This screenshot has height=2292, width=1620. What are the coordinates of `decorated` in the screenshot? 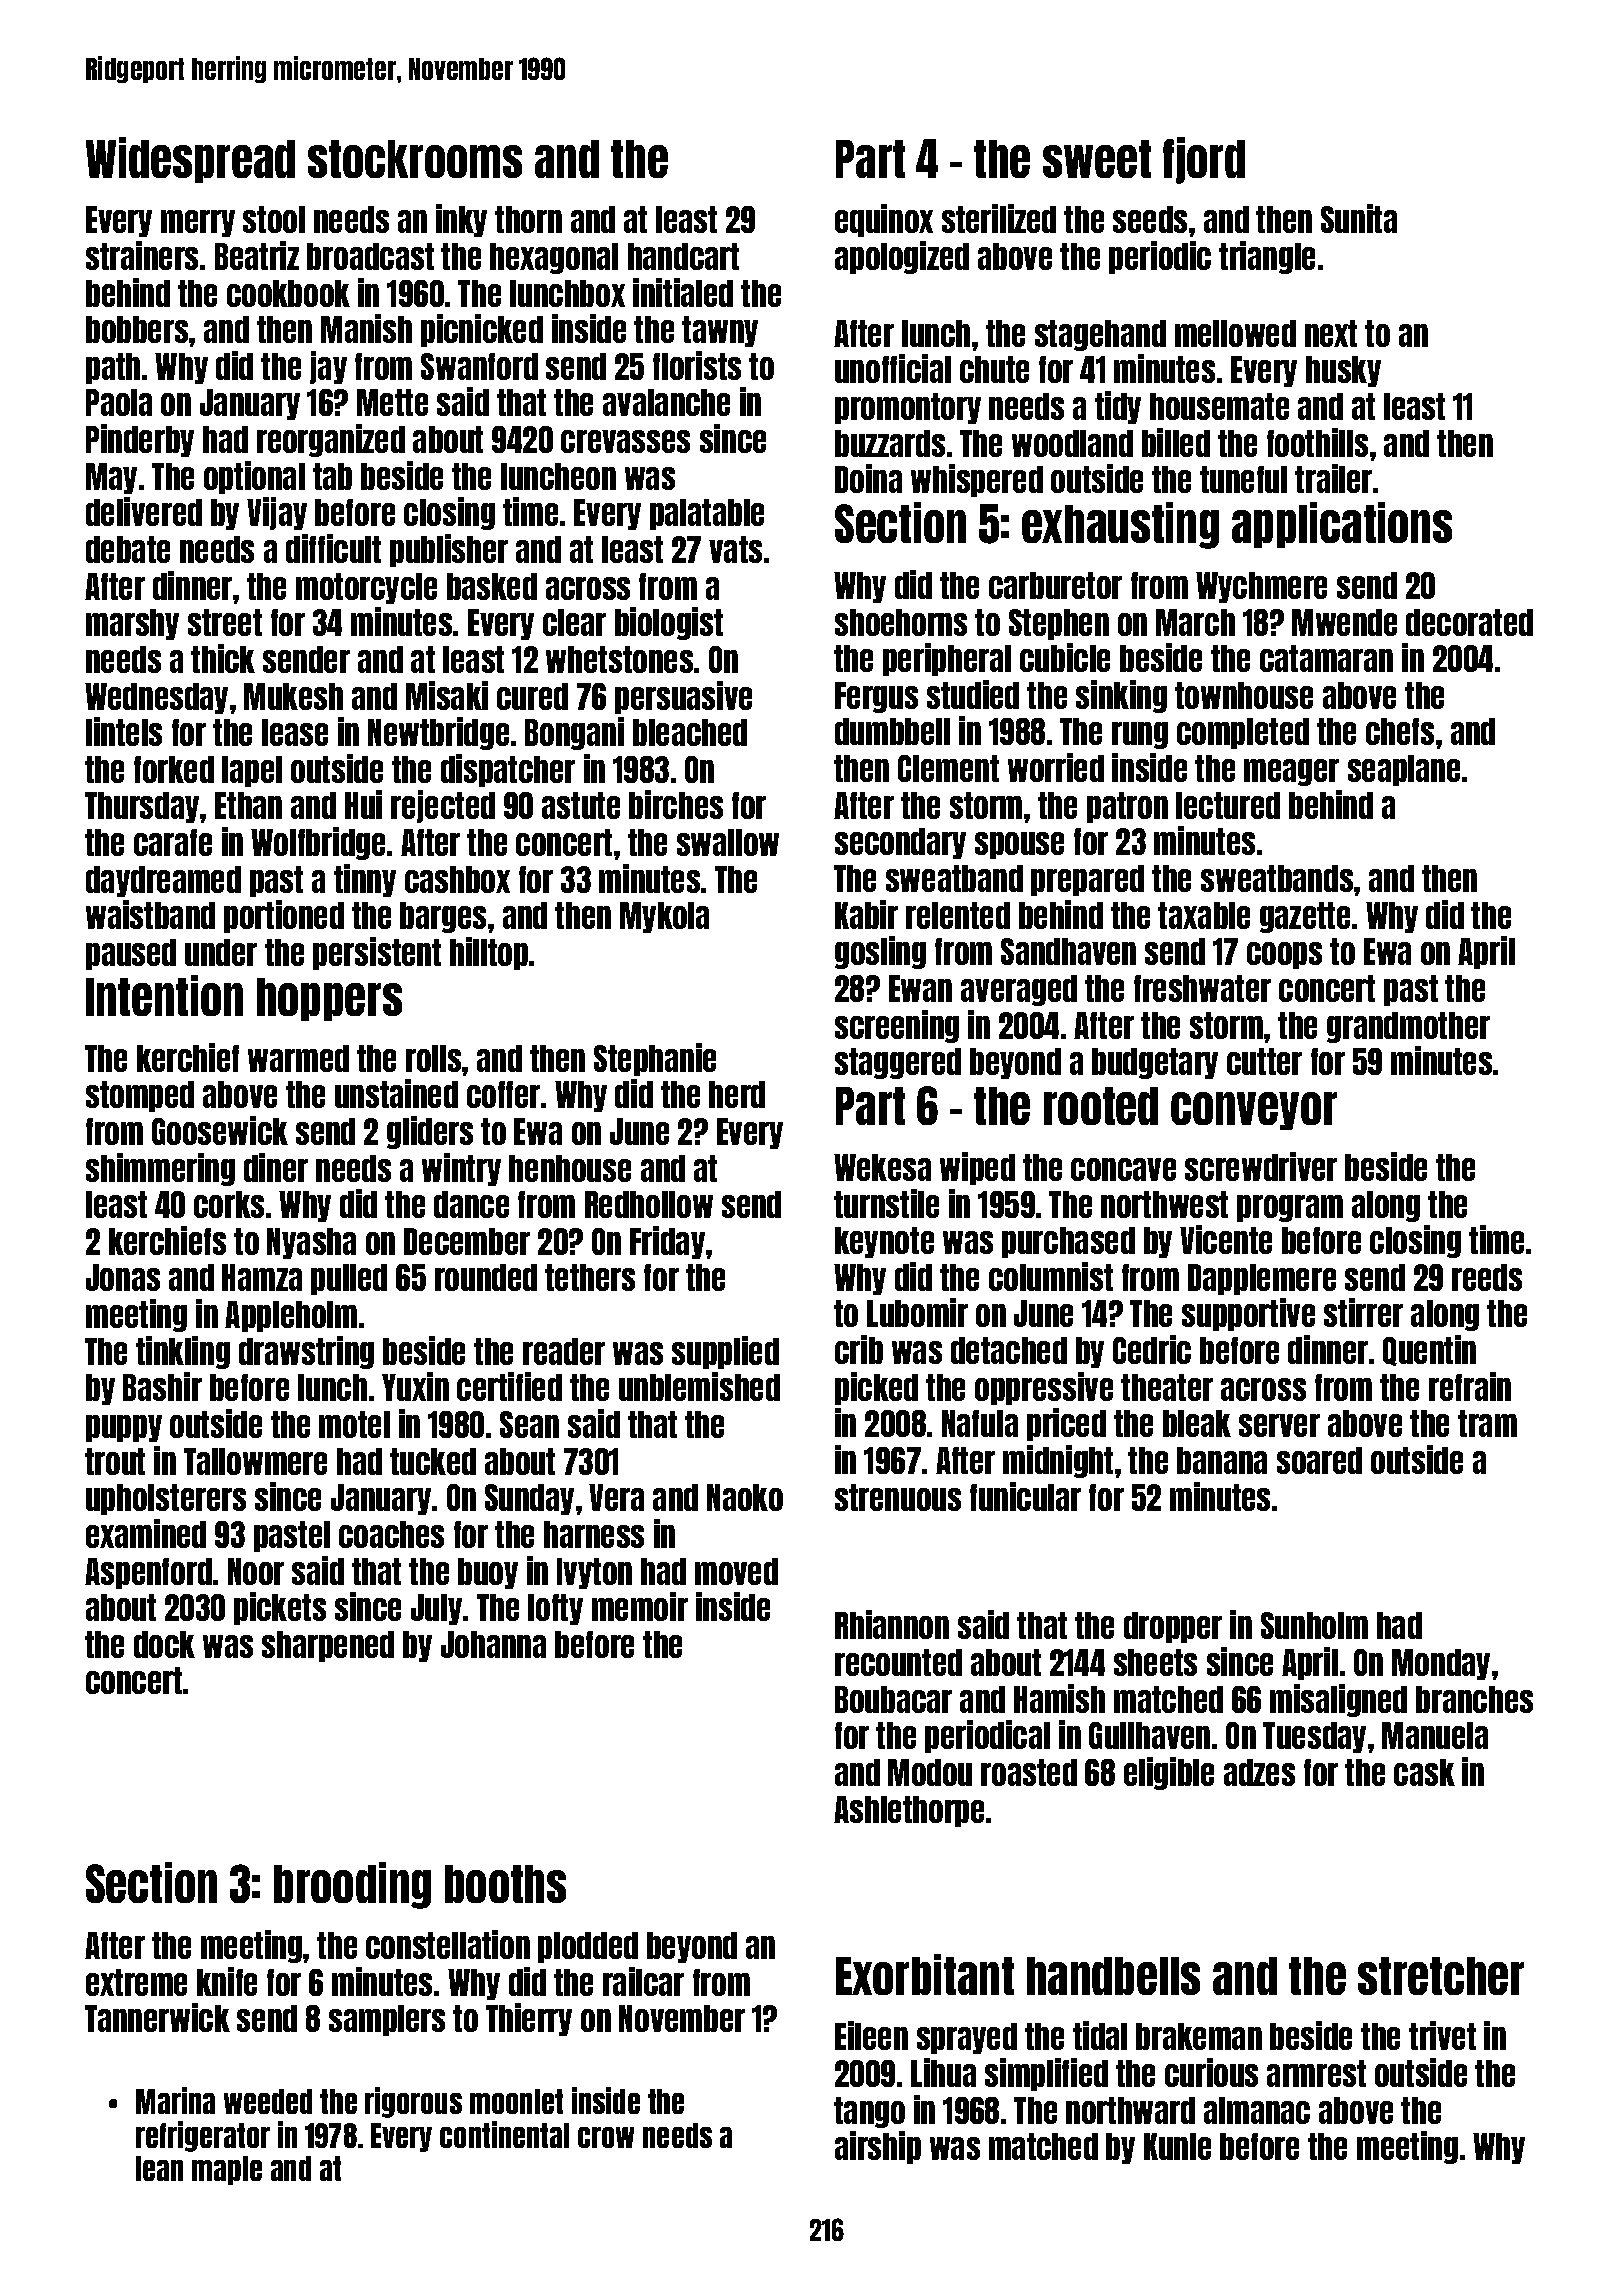 It's located at (1469, 622).
